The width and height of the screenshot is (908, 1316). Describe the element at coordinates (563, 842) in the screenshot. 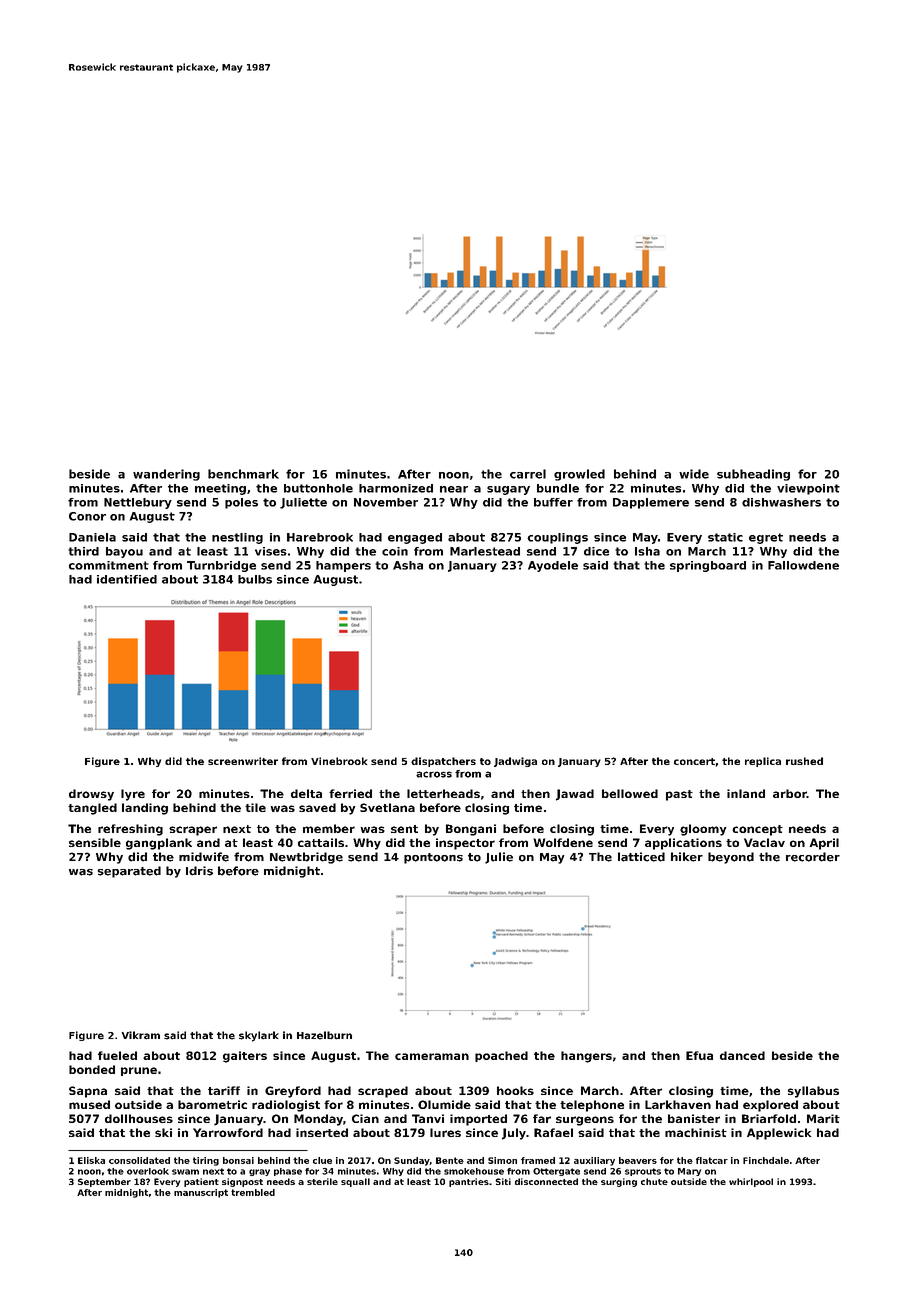

I see `Wolfdene` at that location.
